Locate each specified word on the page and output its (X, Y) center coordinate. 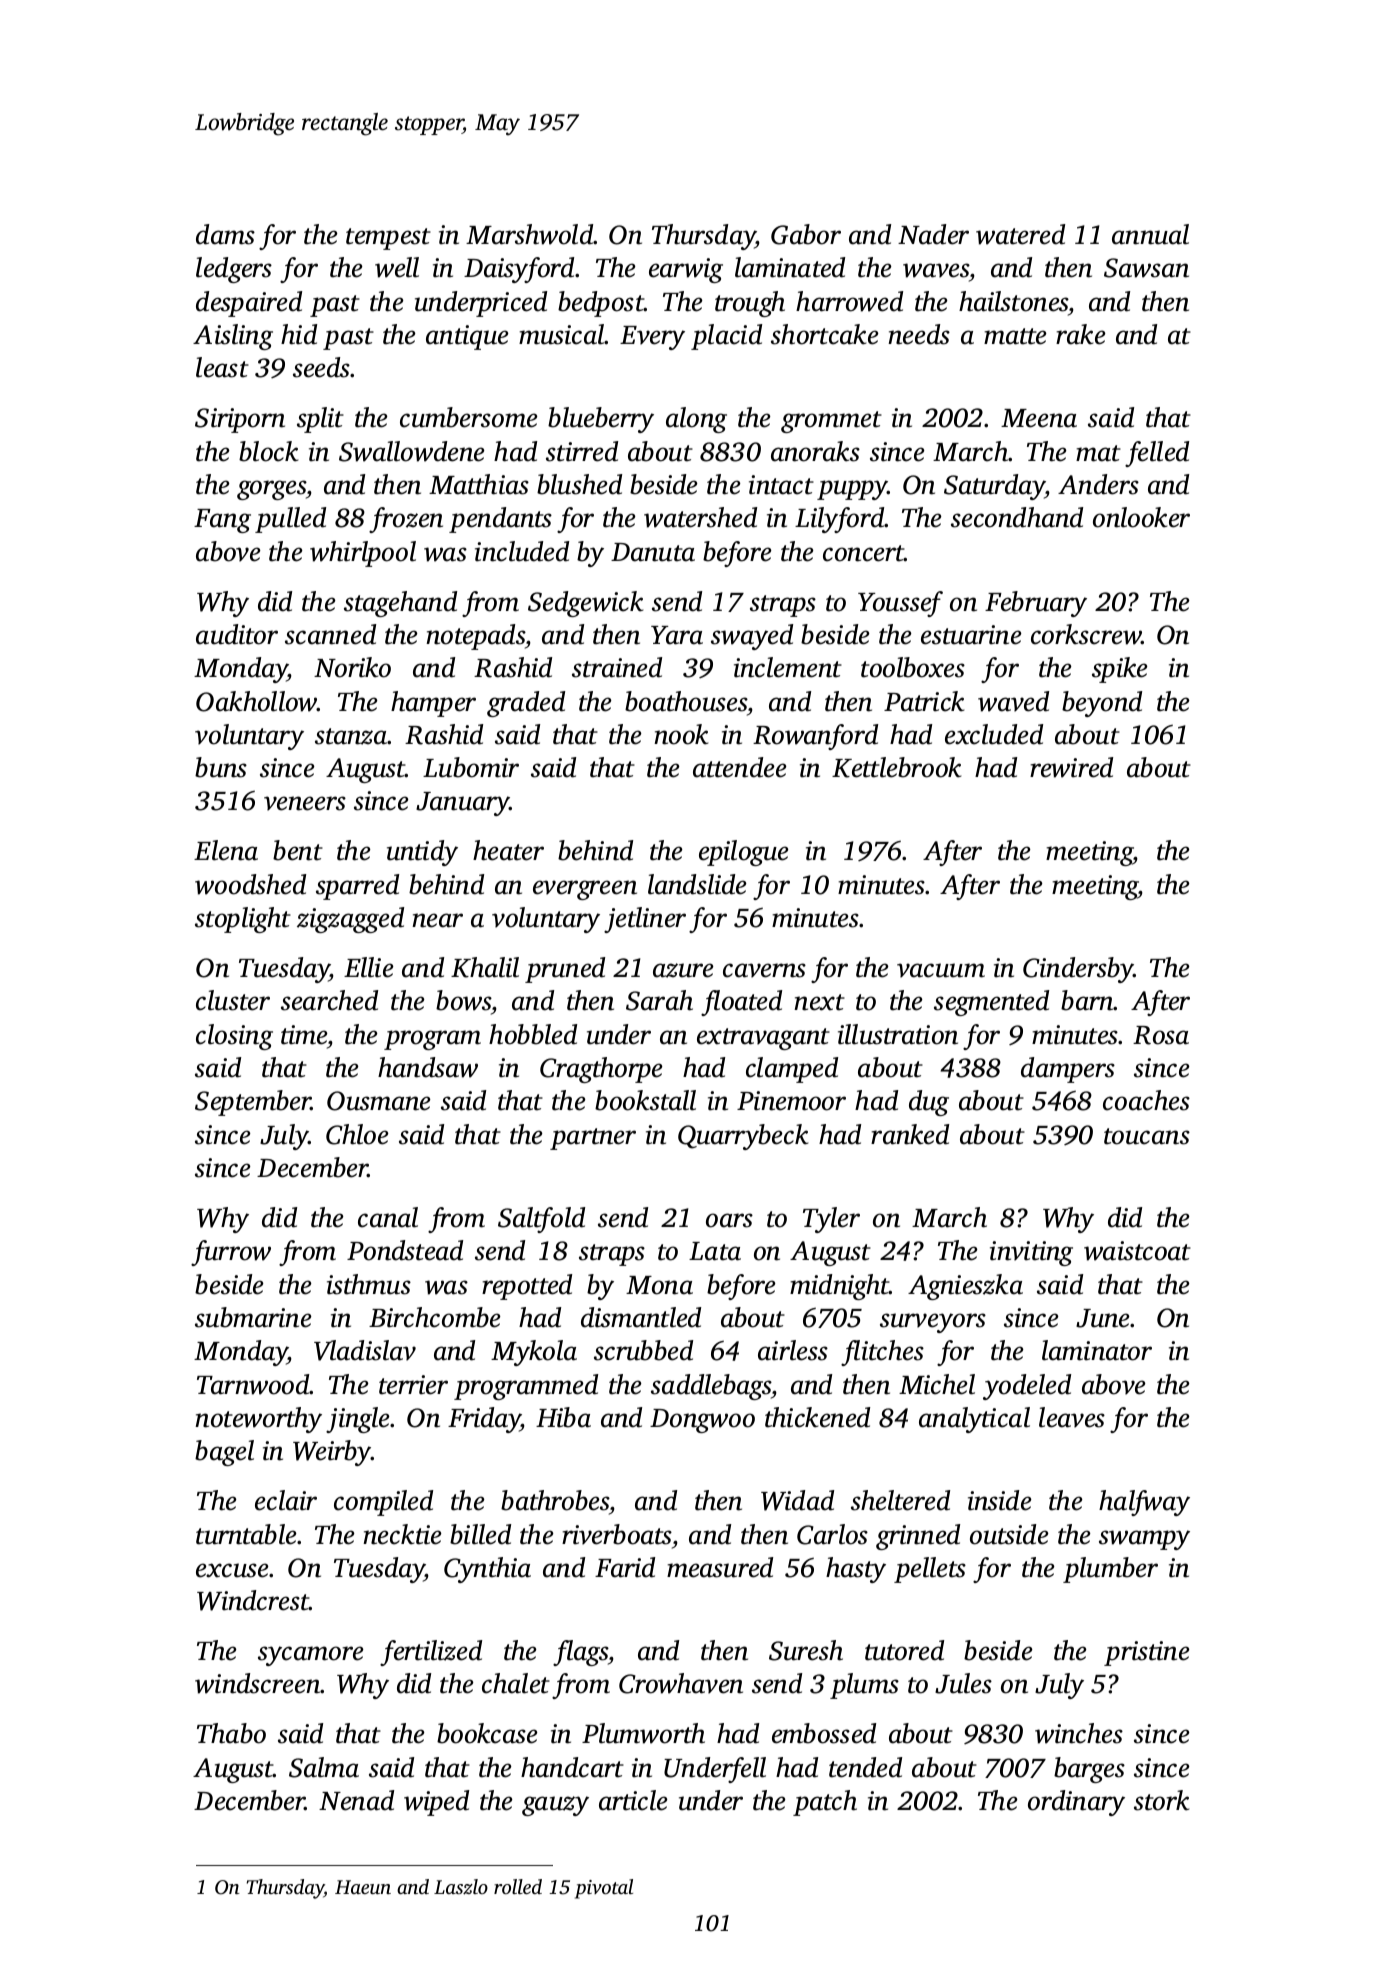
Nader (933, 234)
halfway (1144, 1503)
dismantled (641, 1317)
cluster (233, 1000)
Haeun (363, 1887)
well (397, 267)
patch (825, 1803)
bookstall (645, 1100)
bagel (224, 1453)
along (696, 420)
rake (1081, 334)
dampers (1068, 1070)
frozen (406, 520)
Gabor (806, 234)
